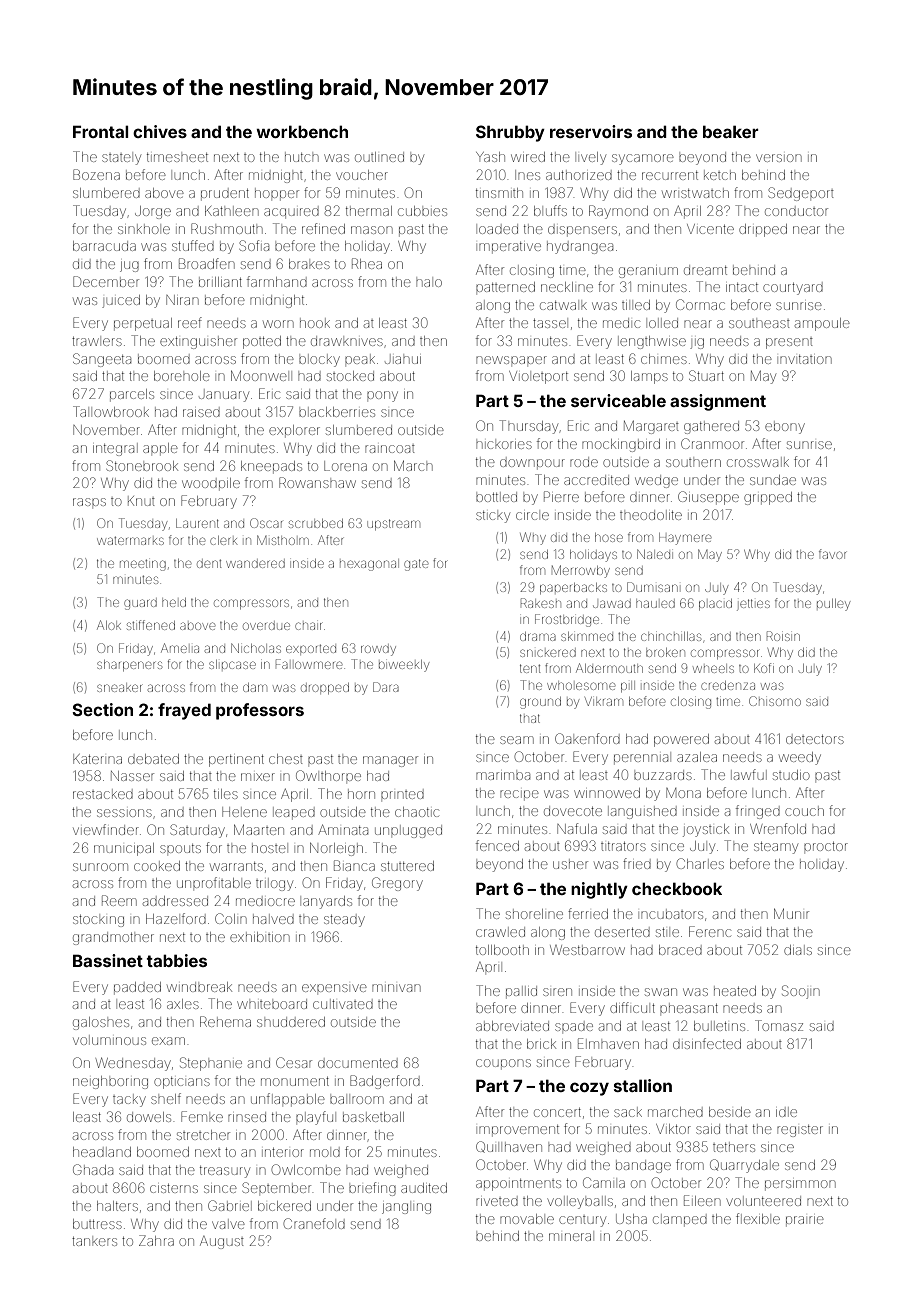  I want to click on Oscar, so click(266, 523).
